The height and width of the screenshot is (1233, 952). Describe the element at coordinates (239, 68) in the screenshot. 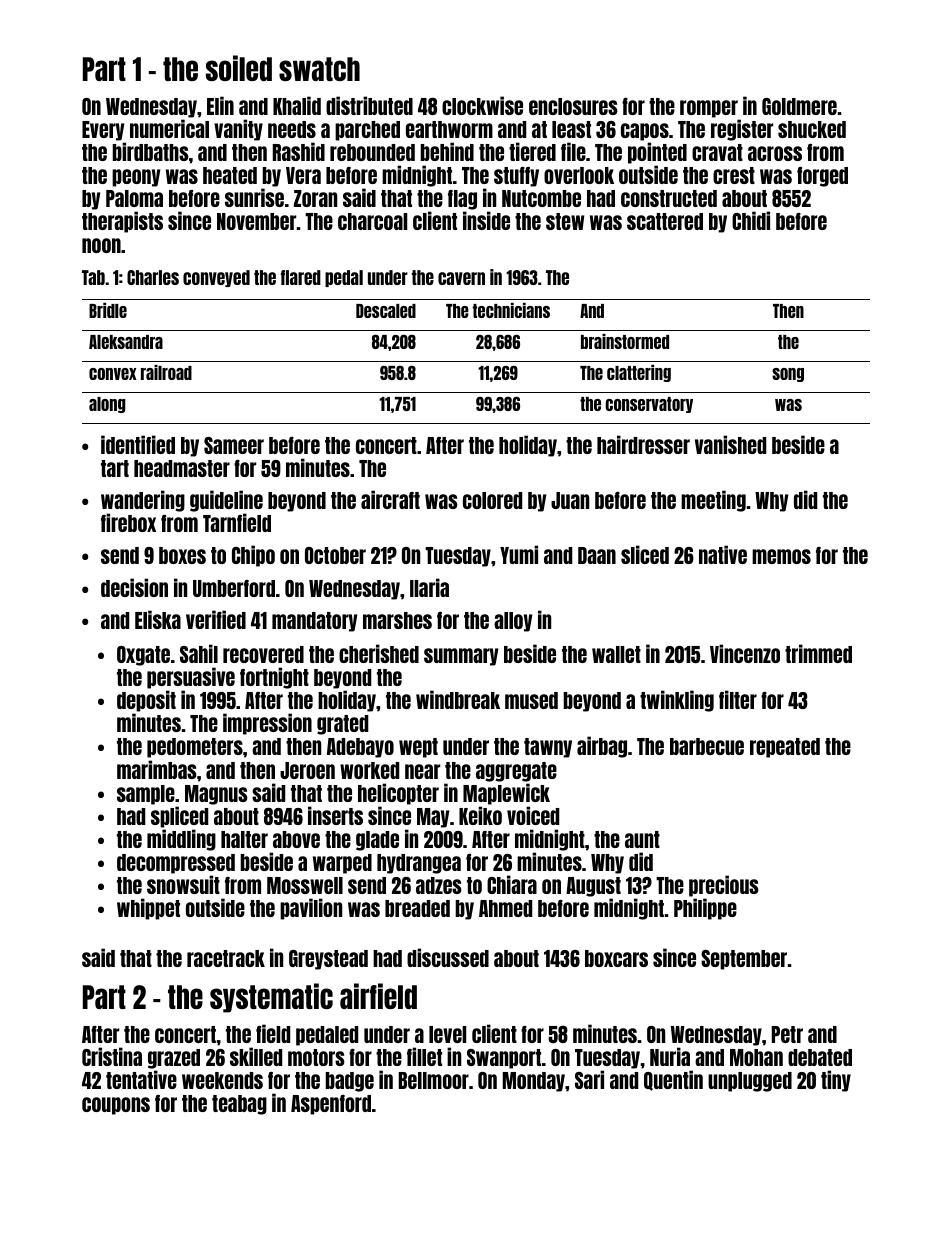

I see `soiled` at that location.
